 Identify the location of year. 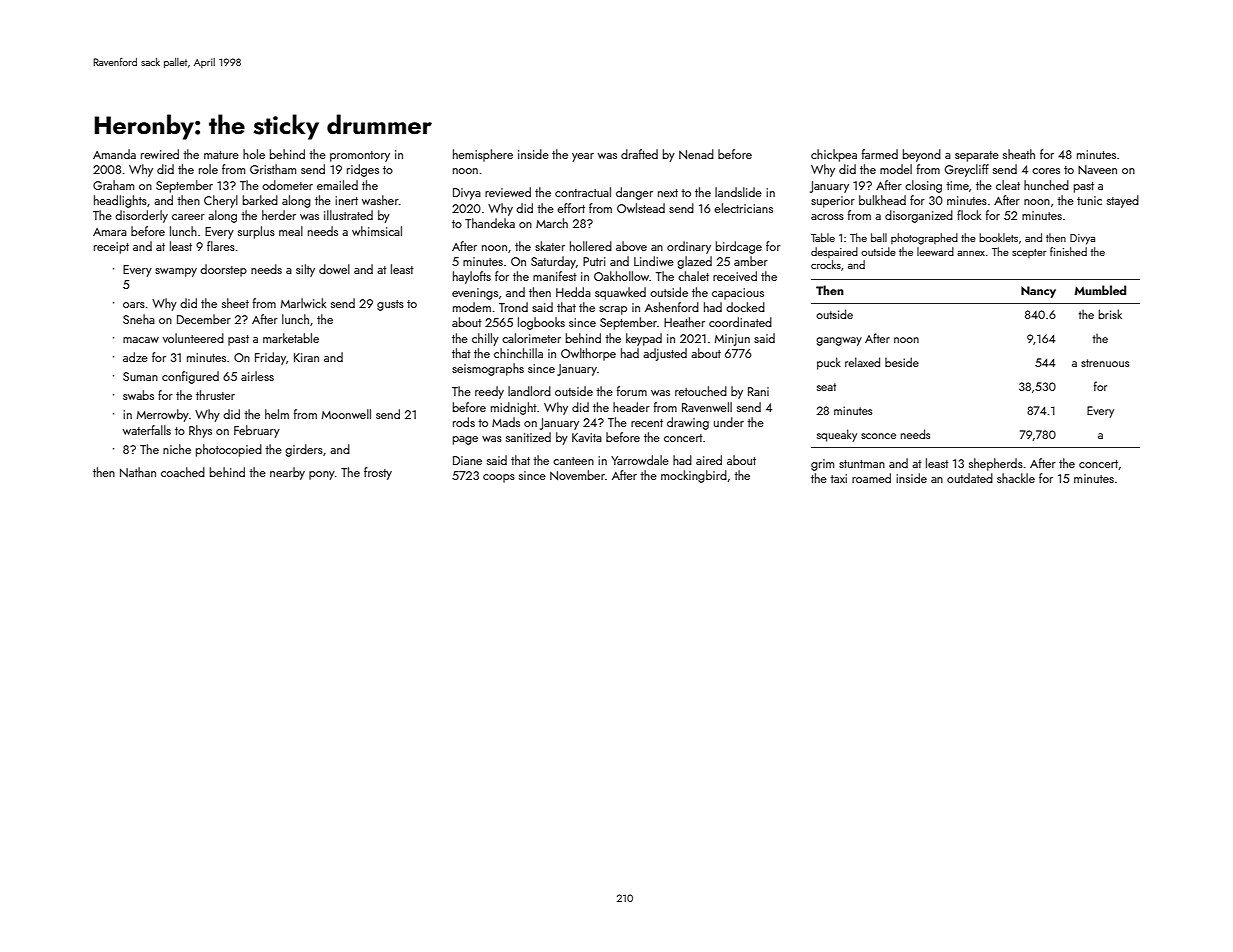
(583, 157).
